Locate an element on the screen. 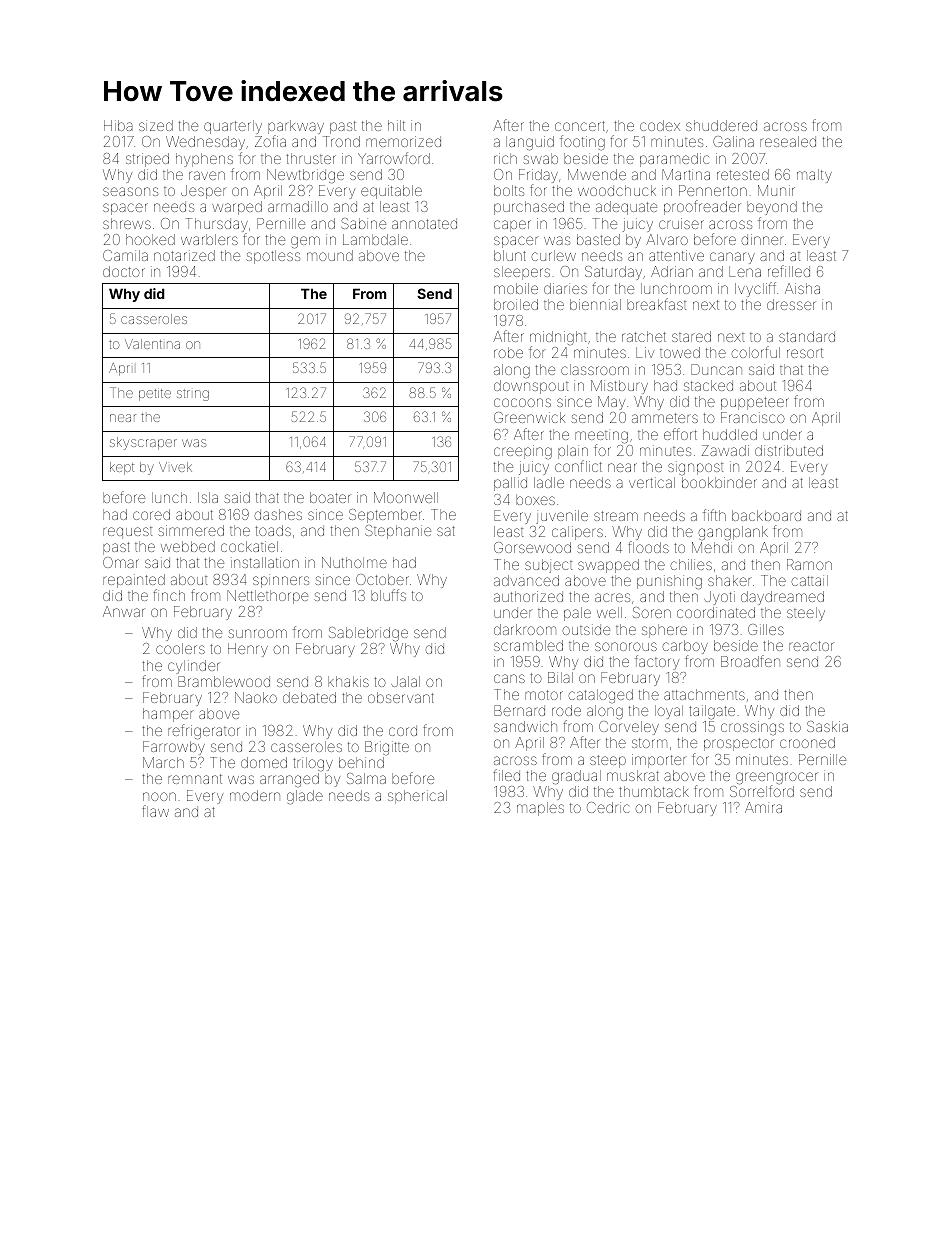  Hiba is located at coordinates (118, 125).
